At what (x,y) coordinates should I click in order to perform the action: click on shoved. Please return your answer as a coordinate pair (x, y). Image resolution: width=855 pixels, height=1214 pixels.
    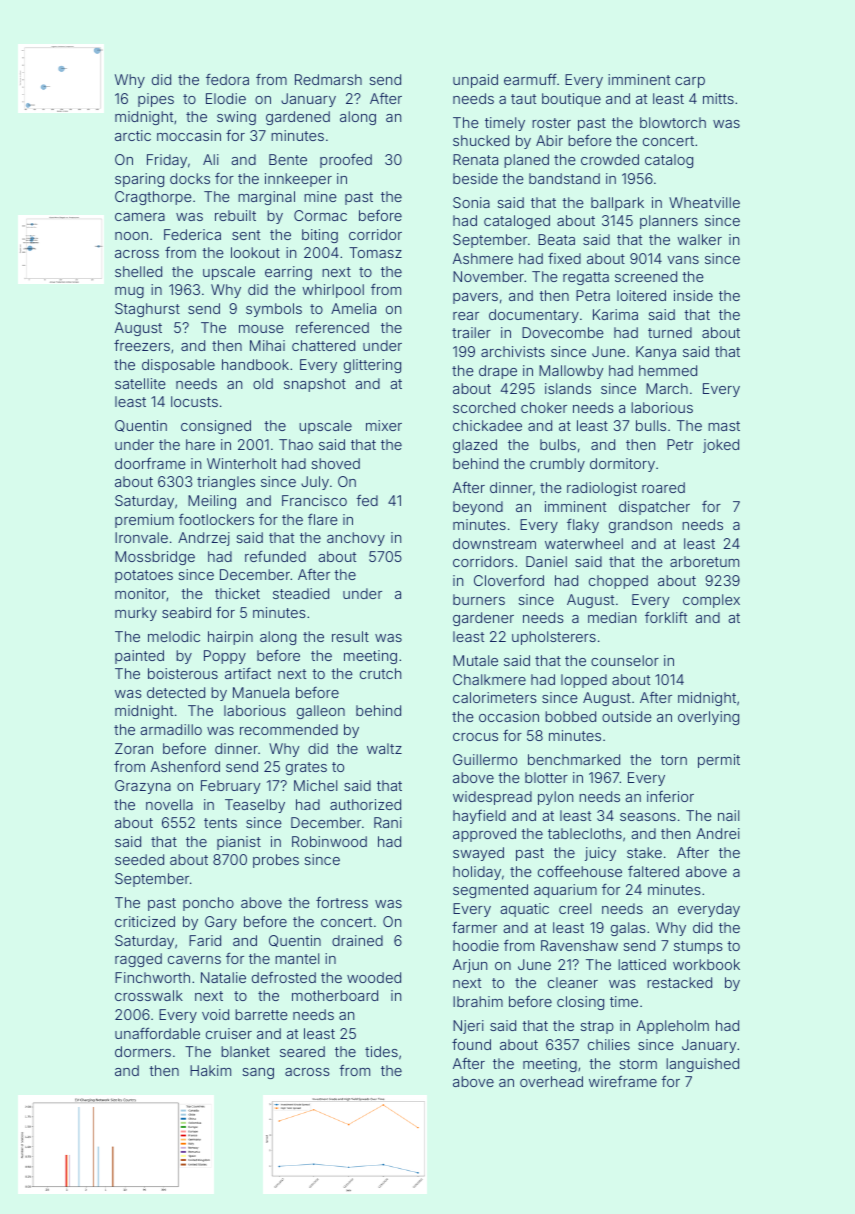
    Looking at the image, I should click on (335, 463).
